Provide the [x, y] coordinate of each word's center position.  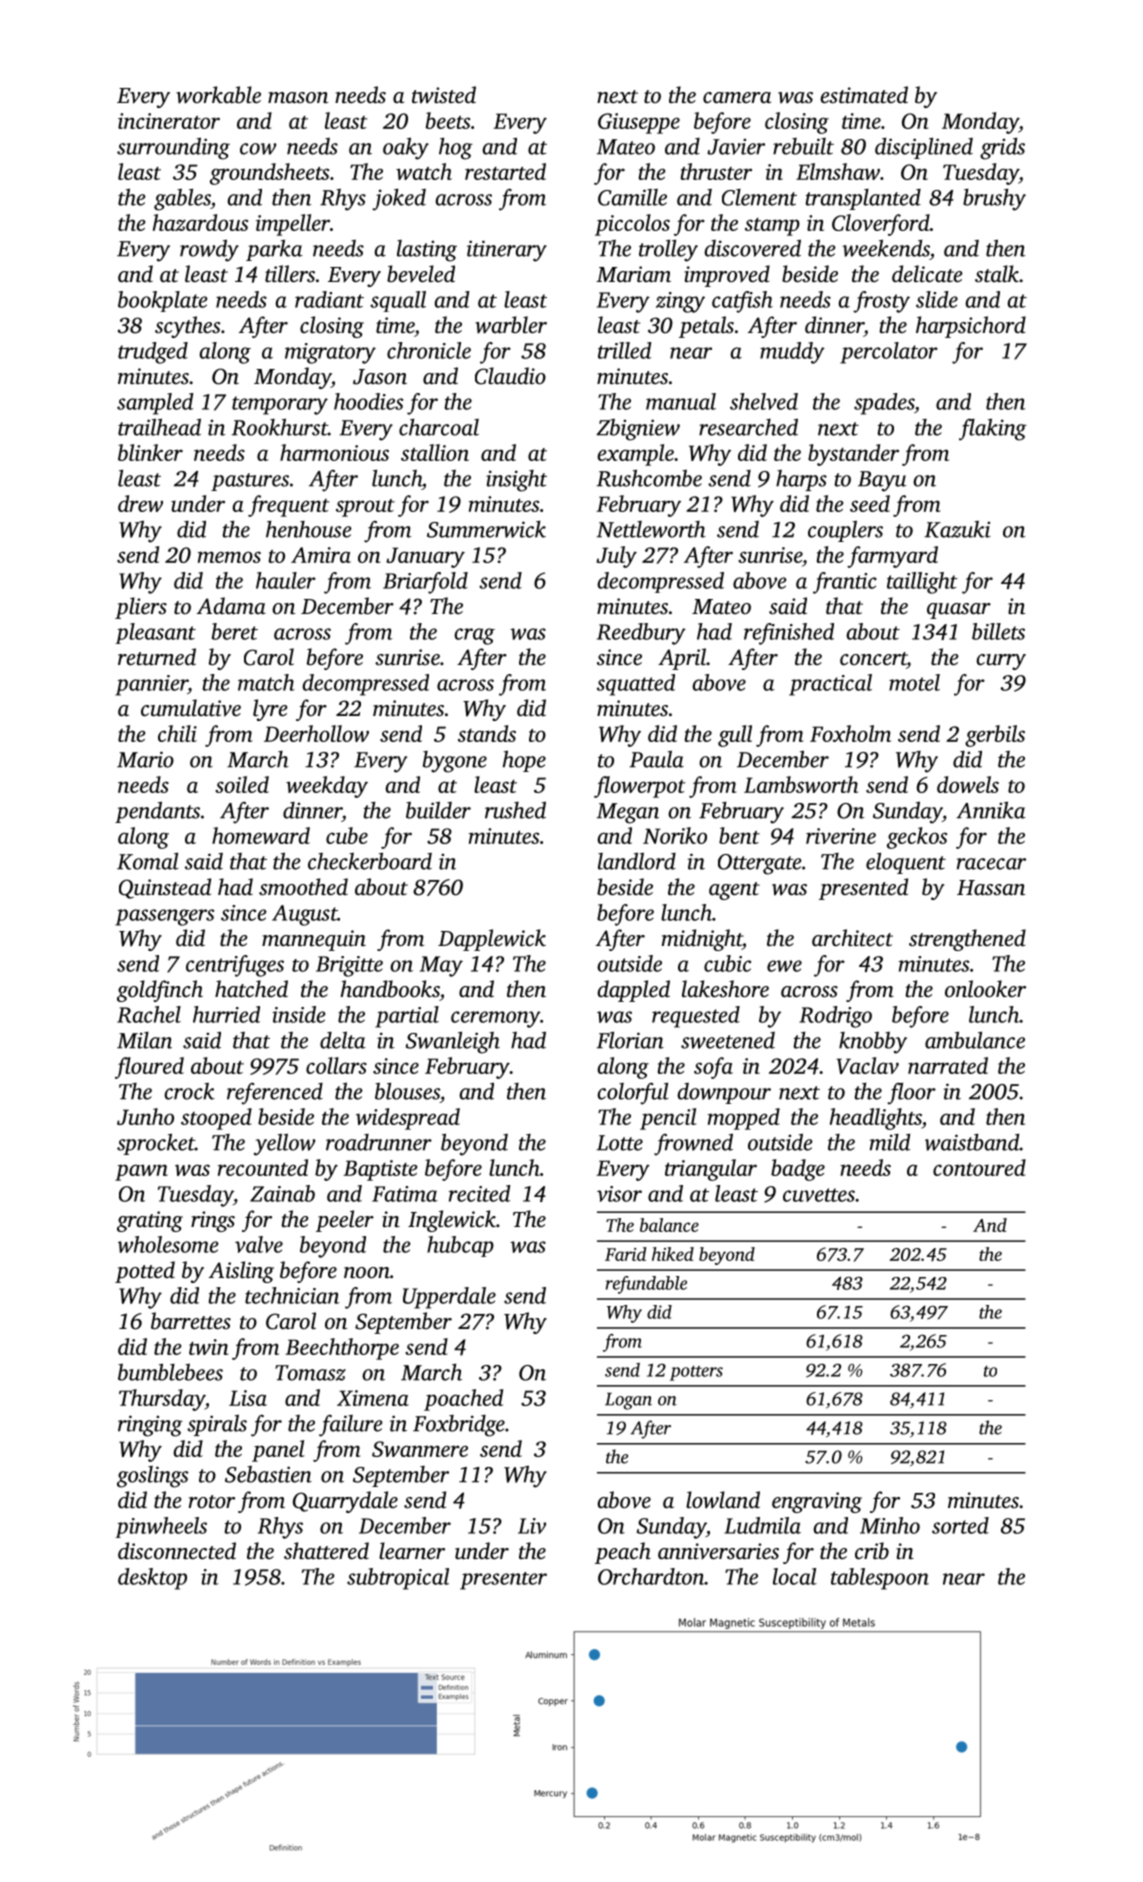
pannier [151, 685]
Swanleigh [453, 1043]
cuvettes [819, 1195]
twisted [444, 95]
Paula [656, 759]
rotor [212, 1502]
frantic [845, 583]
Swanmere [420, 1449]
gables [182, 200]
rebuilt [803, 146]
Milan [144, 1040]
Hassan [991, 888]
